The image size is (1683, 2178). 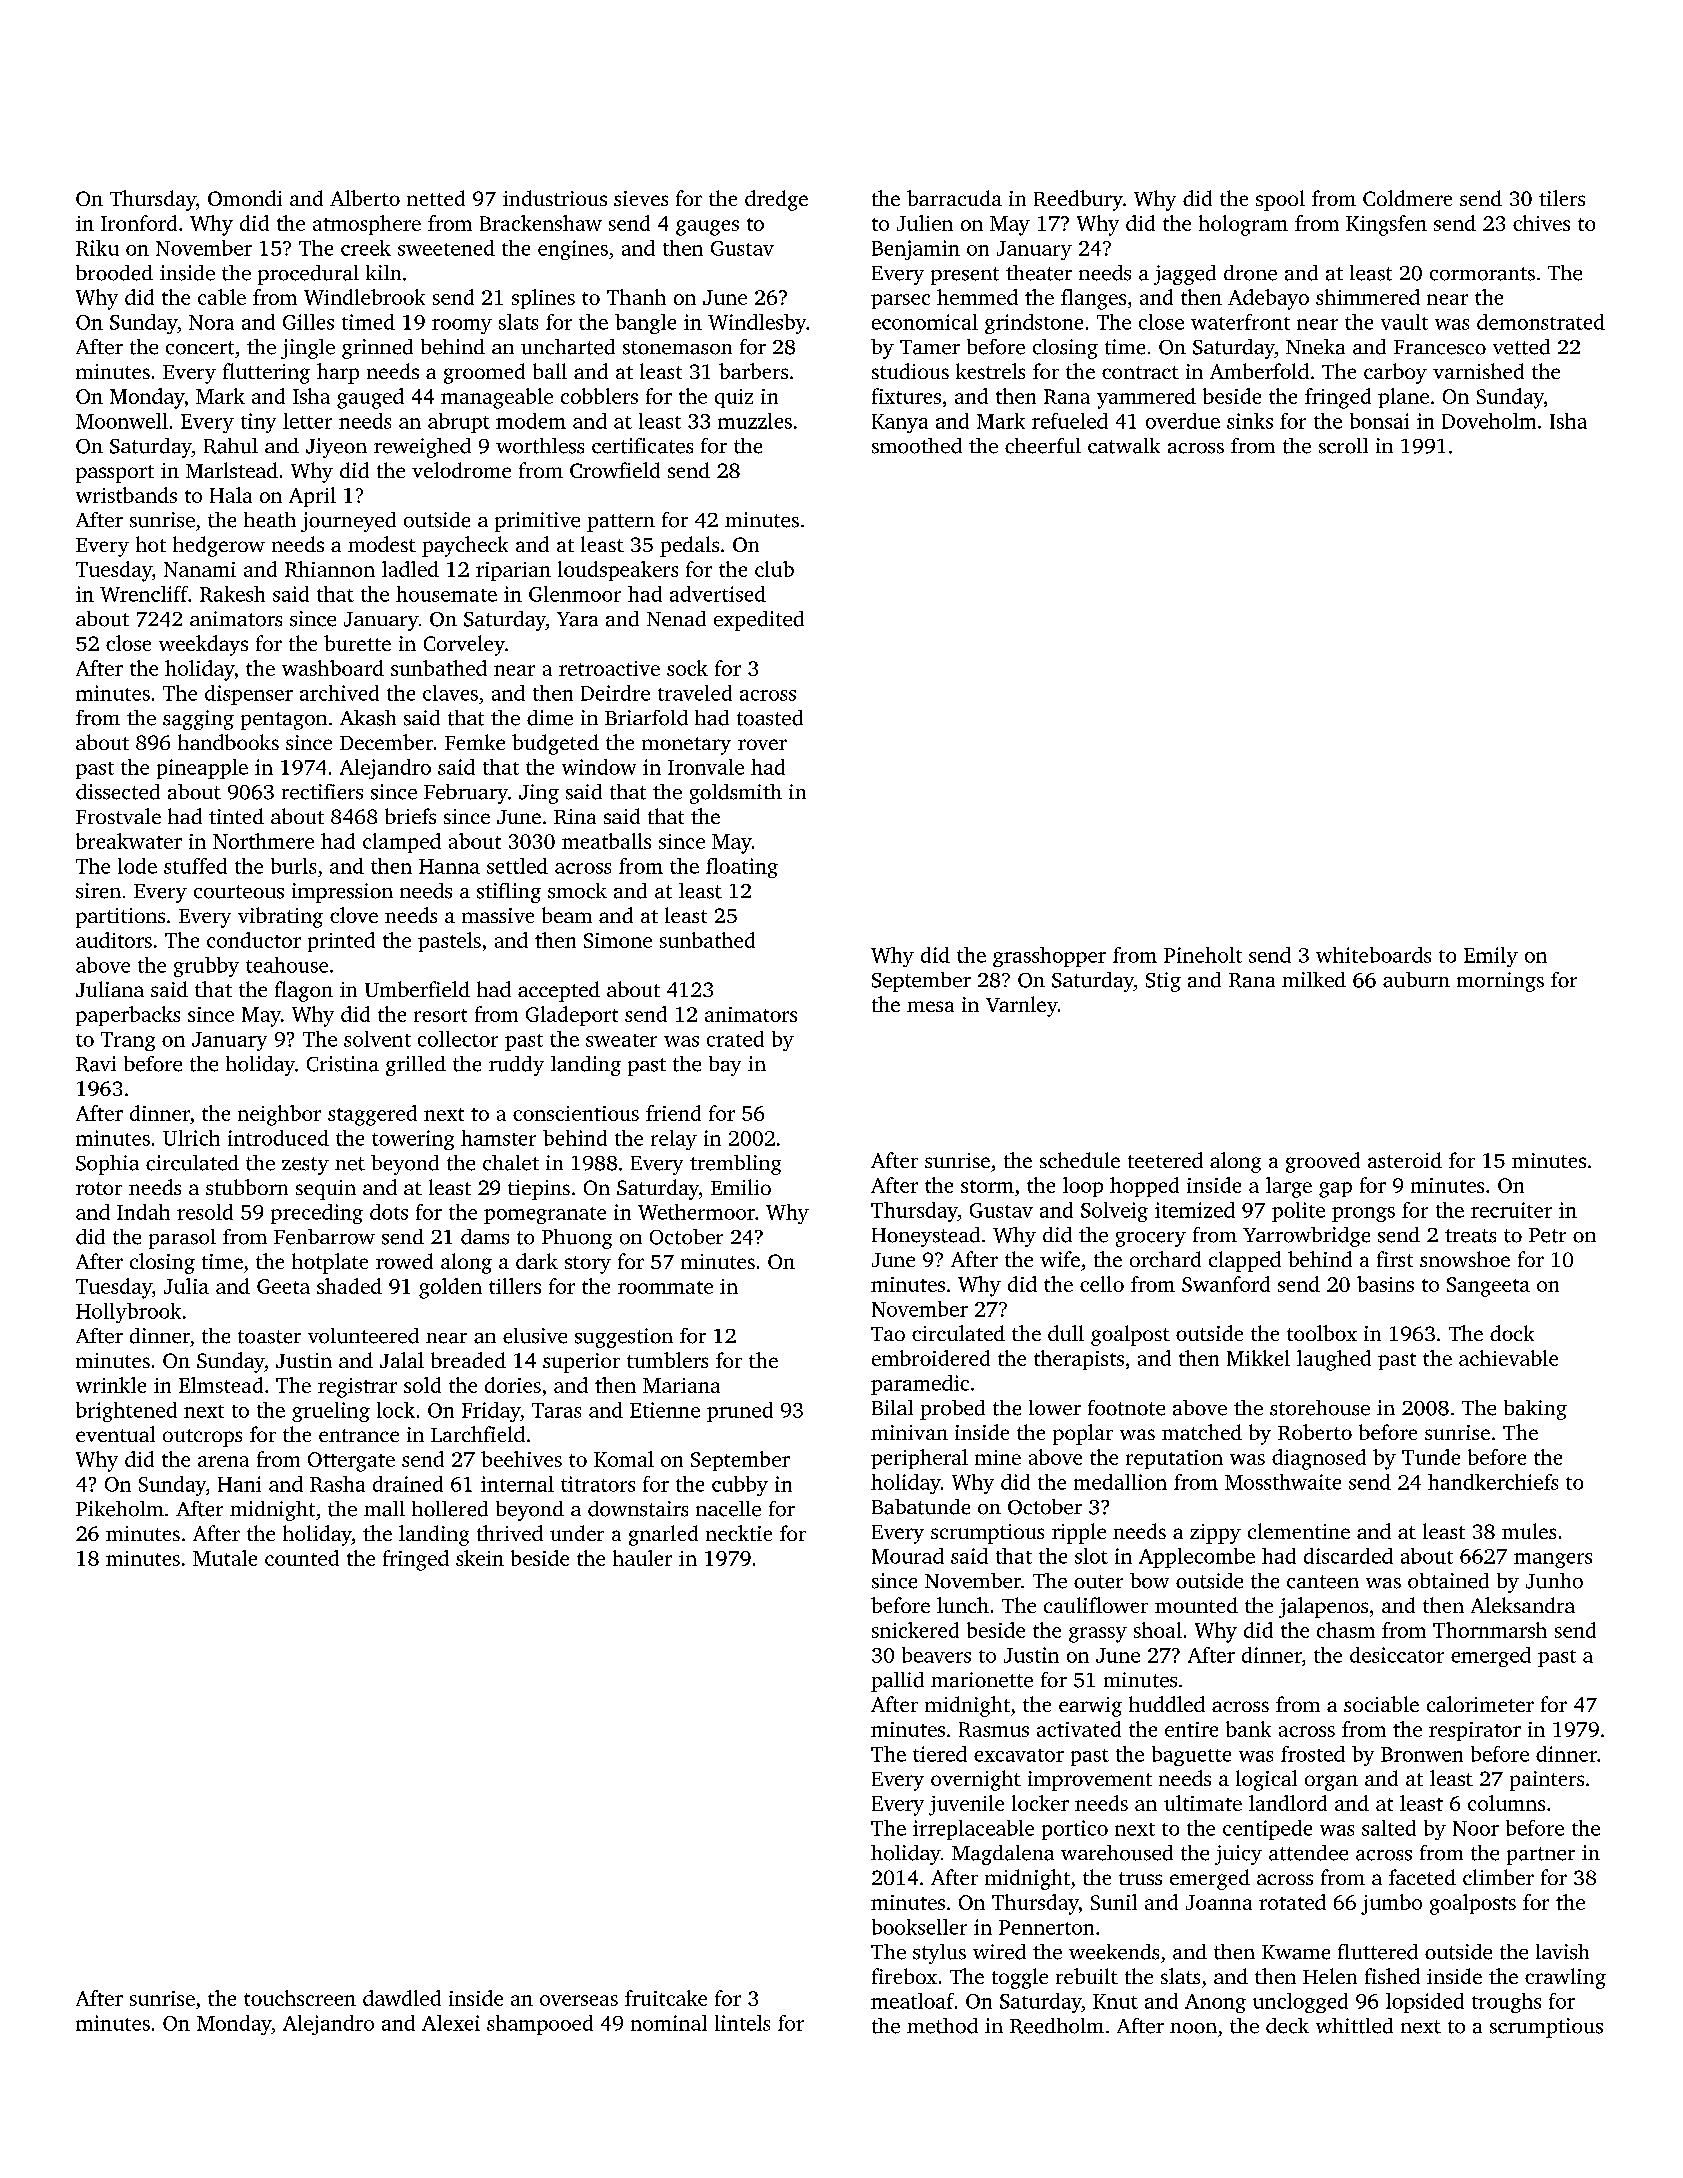 What do you see at coordinates (621, 523) in the image?
I see `pattern` at bounding box center [621, 523].
